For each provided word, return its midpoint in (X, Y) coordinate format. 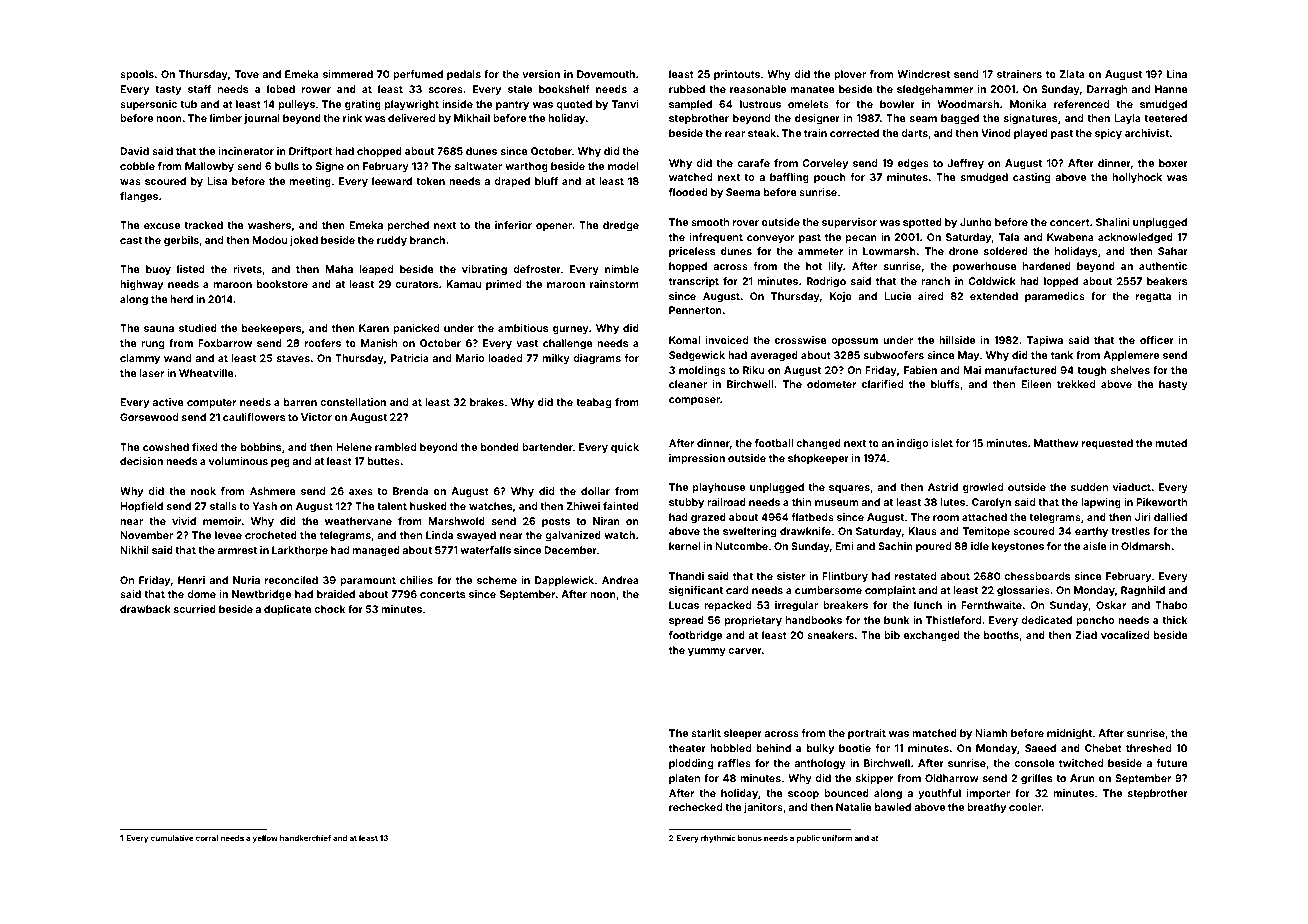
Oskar (1111, 605)
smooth (710, 222)
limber (226, 118)
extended (994, 296)
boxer (1173, 163)
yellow (265, 839)
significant (696, 591)
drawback (145, 609)
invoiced (727, 340)
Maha (339, 269)
